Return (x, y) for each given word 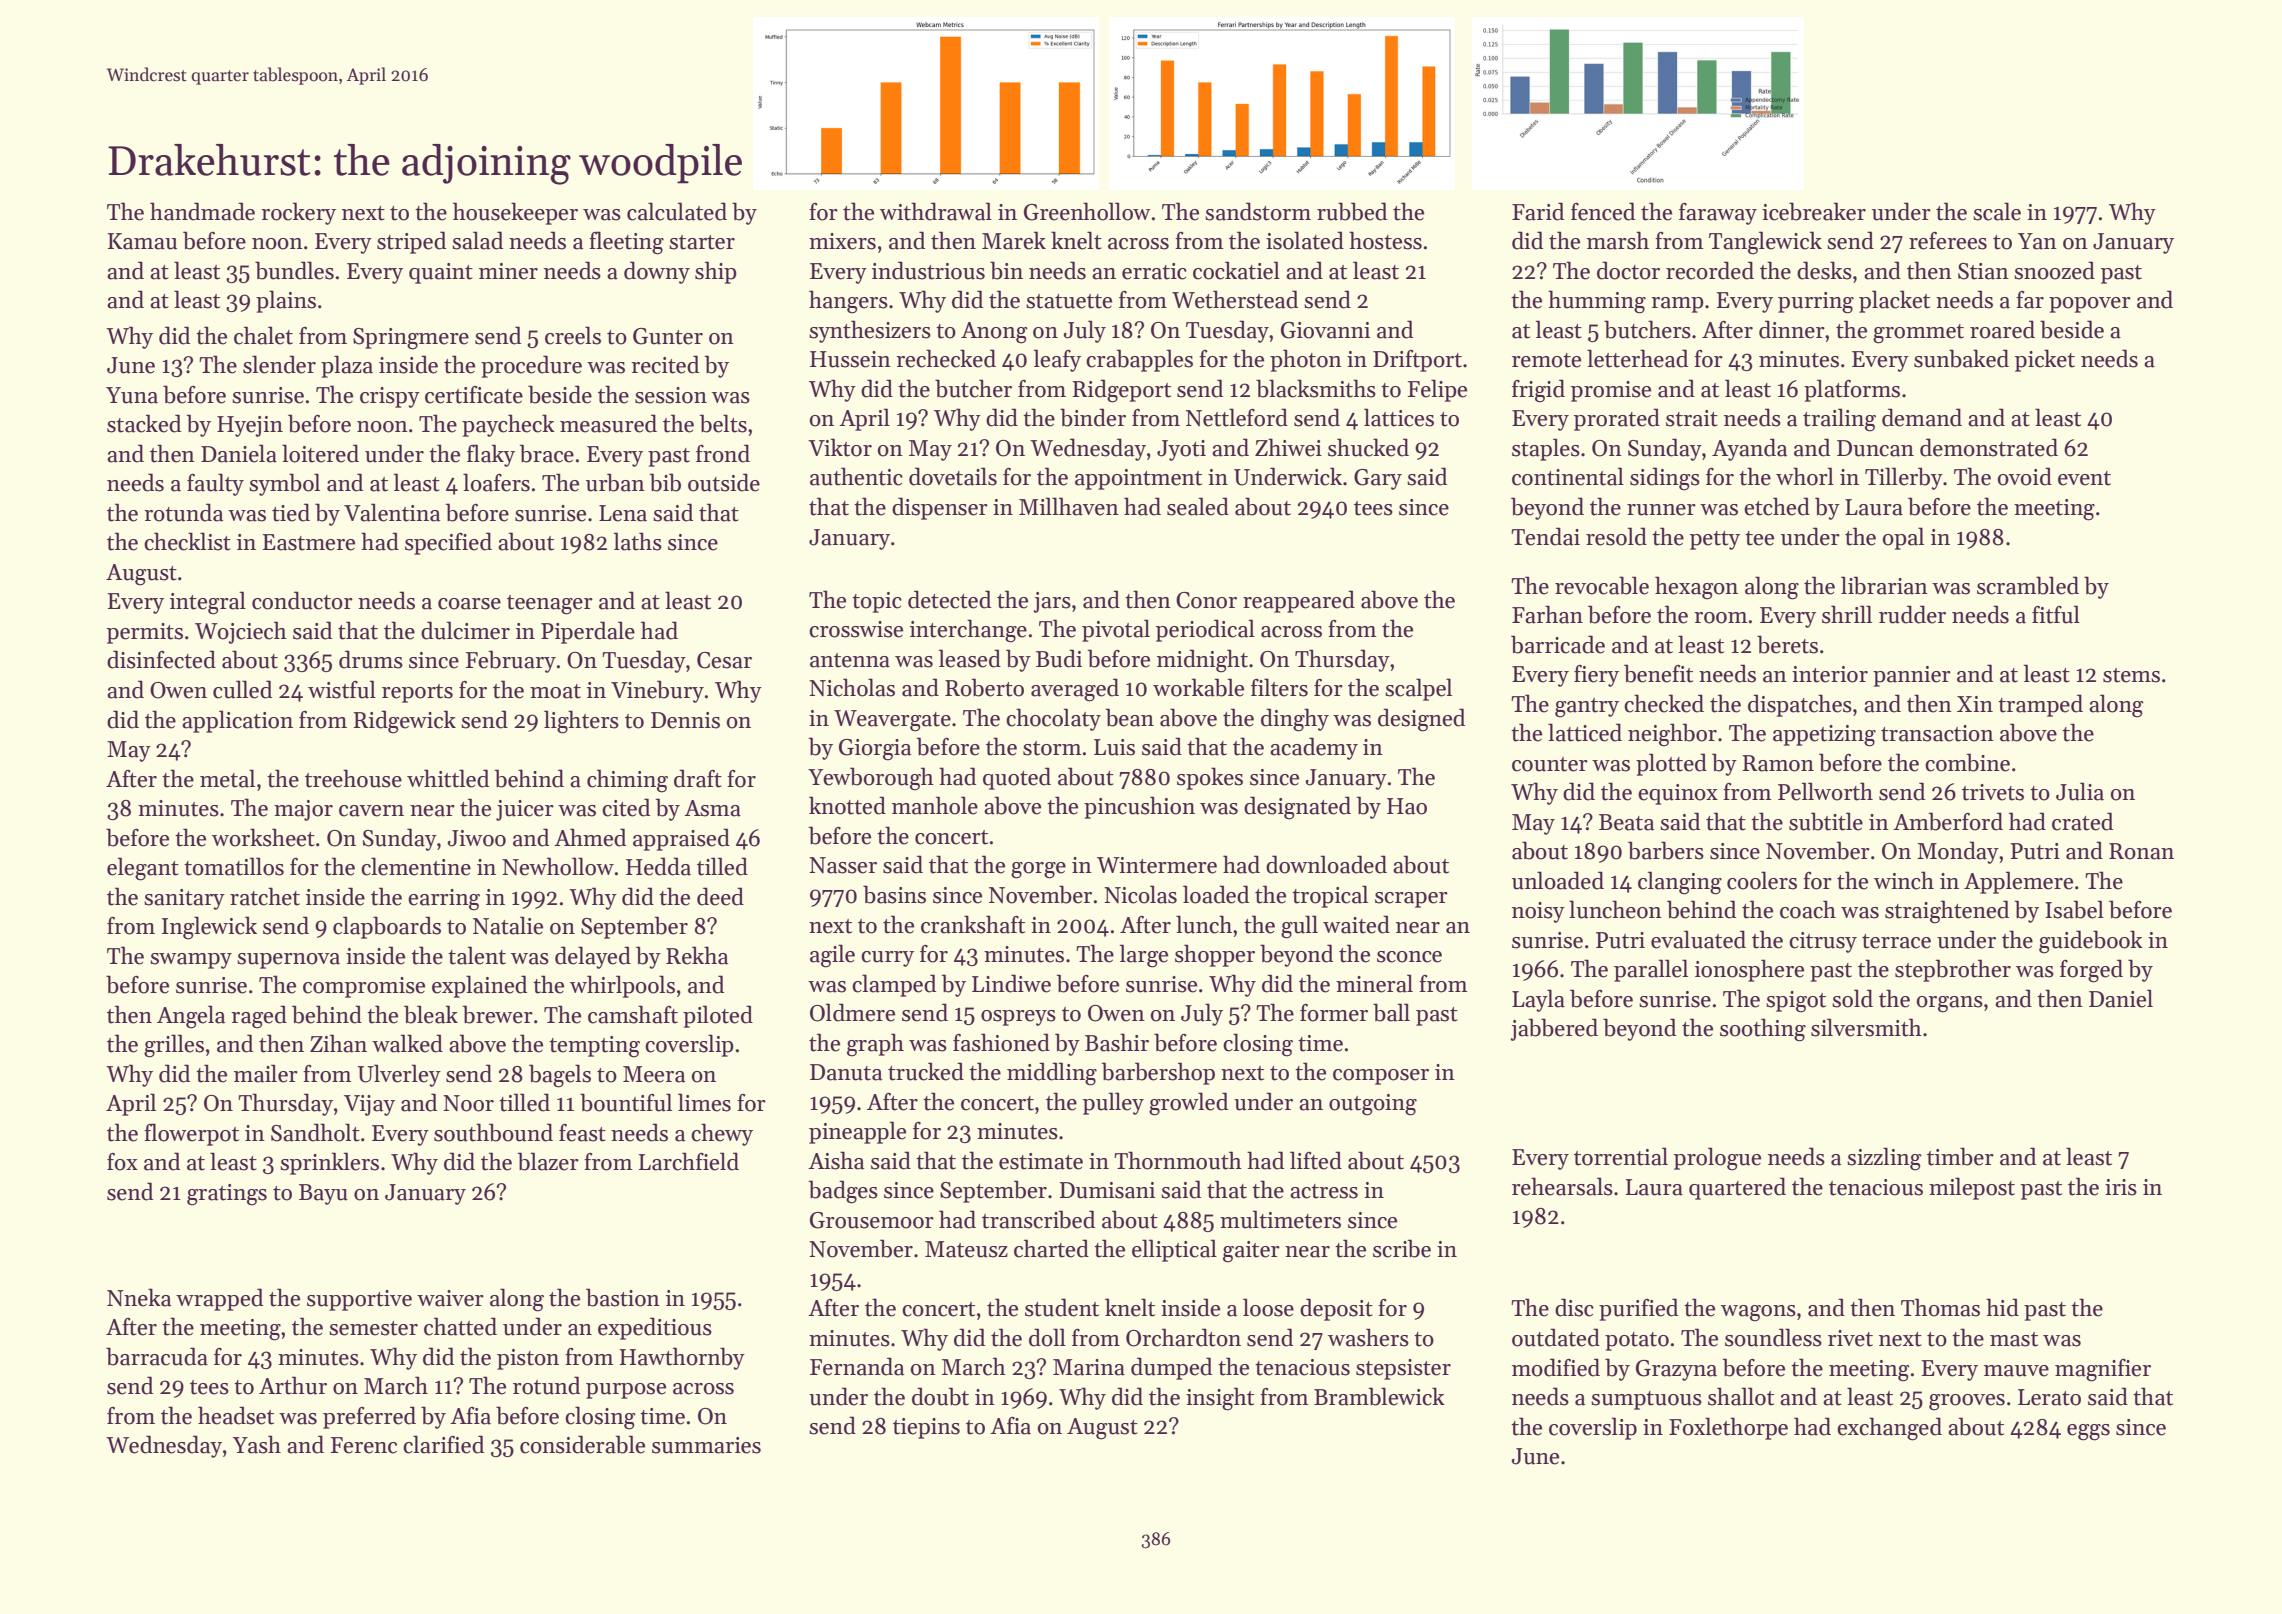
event (2084, 478)
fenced (1603, 211)
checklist (187, 541)
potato (1637, 1341)
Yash (257, 1444)
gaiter (1251, 1252)
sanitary (184, 899)
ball (1391, 1012)
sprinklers (329, 1163)
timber (1960, 1156)
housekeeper (515, 213)
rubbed (1352, 211)
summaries (706, 1445)
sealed (1198, 506)
